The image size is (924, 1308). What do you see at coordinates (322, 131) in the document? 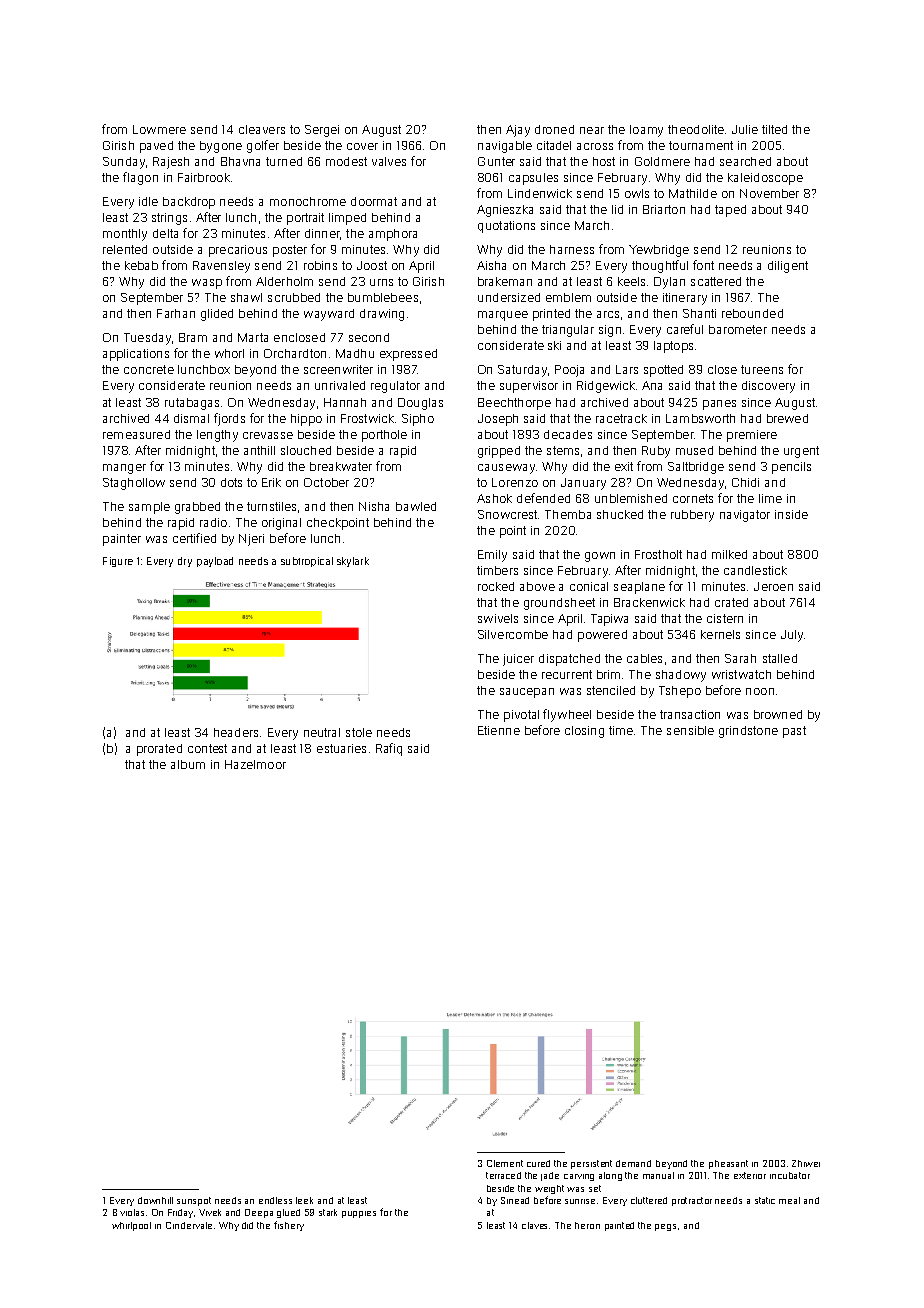
I see `Sergei` at bounding box center [322, 131].
